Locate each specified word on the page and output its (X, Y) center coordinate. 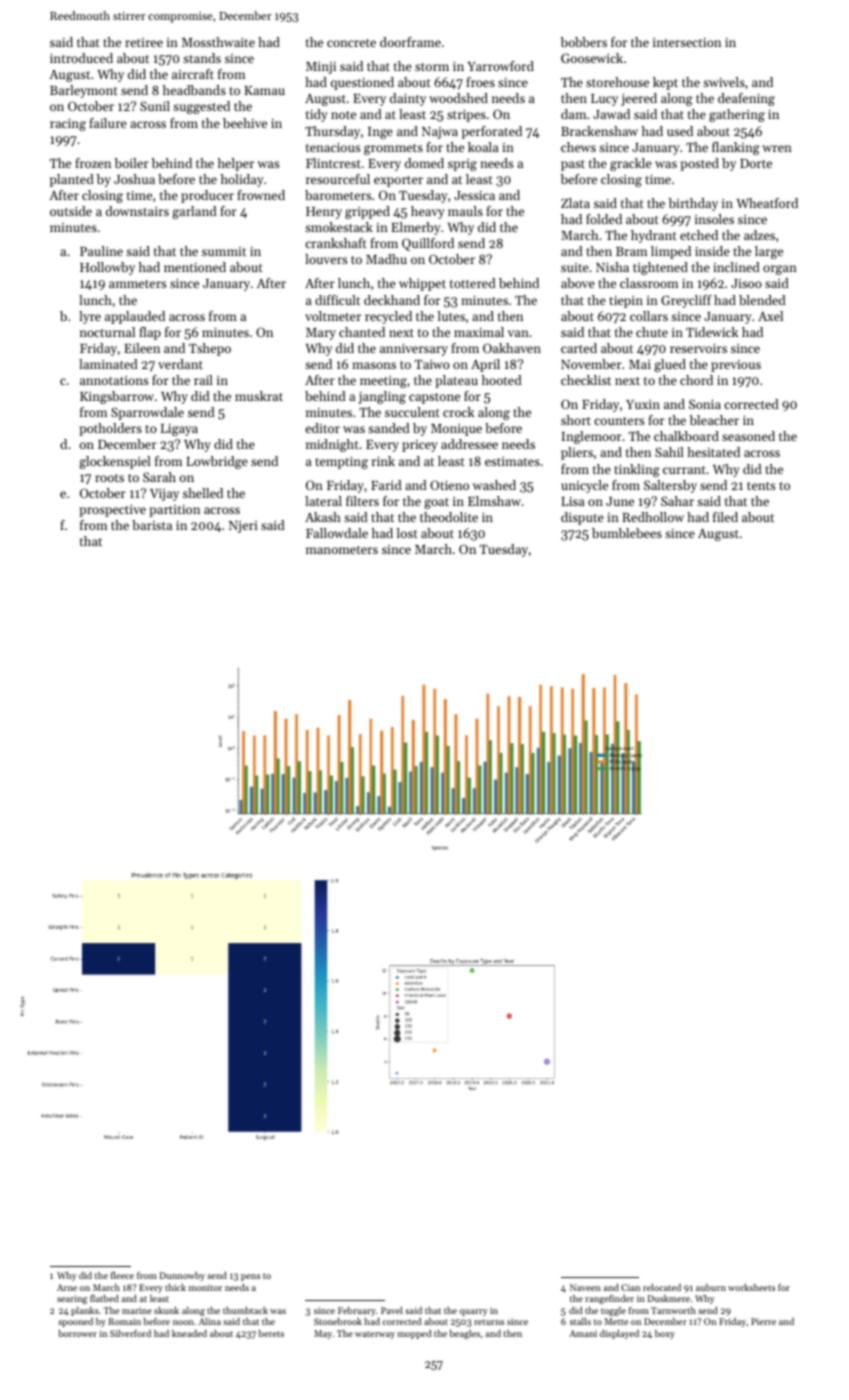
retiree (144, 42)
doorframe (410, 42)
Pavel (392, 1310)
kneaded (189, 1333)
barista (152, 525)
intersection (687, 42)
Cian (630, 1287)
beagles (465, 1334)
